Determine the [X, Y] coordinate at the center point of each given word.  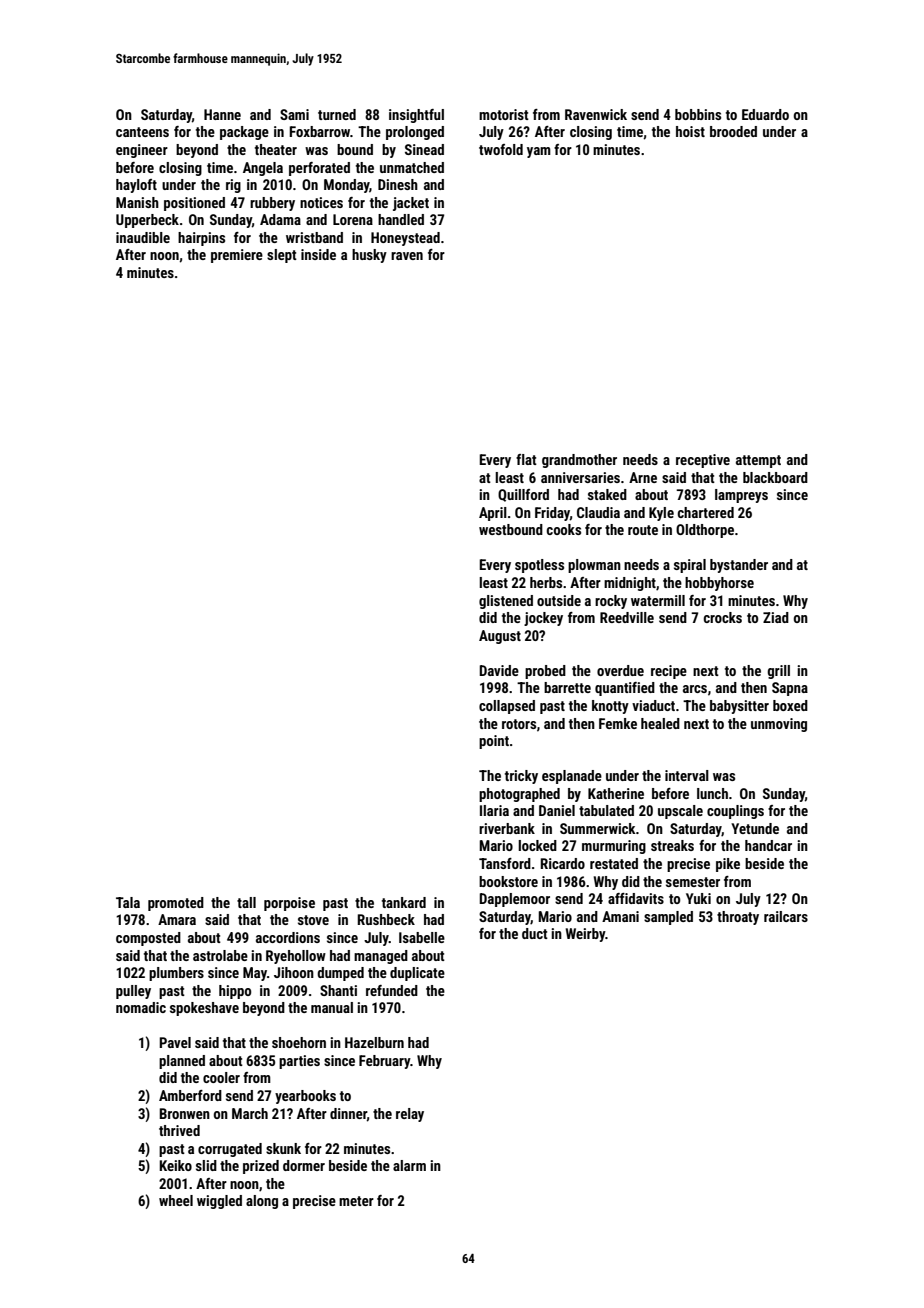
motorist [504, 114]
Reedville [627, 617]
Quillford [523, 495]
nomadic [141, 1007]
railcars [786, 916]
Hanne [222, 114]
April [493, 514]
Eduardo [765, 114]
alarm [409, 1165]
